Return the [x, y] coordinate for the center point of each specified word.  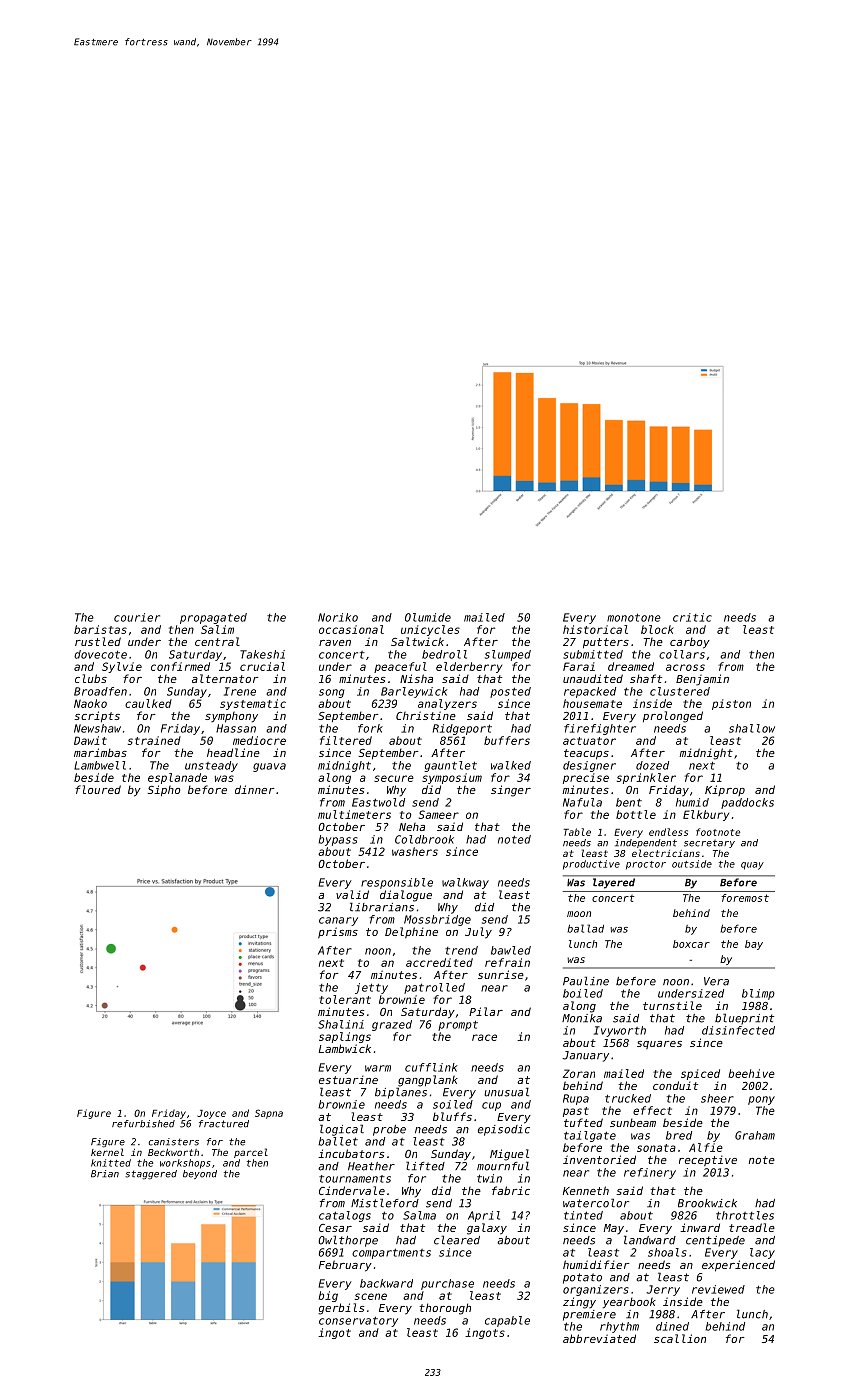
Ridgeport [462, 729]
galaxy [487, 1229]
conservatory [358, 1321]
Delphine [411, 932]
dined [672, 1326]
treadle [752, 1227]
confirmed [180, 666]
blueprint [744, 1019]
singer [511, 791]
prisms [338, 932]
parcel [251, 1153]
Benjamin [702, 680]
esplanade [177, 778]
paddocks [747, 803]
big [328, 1296]
